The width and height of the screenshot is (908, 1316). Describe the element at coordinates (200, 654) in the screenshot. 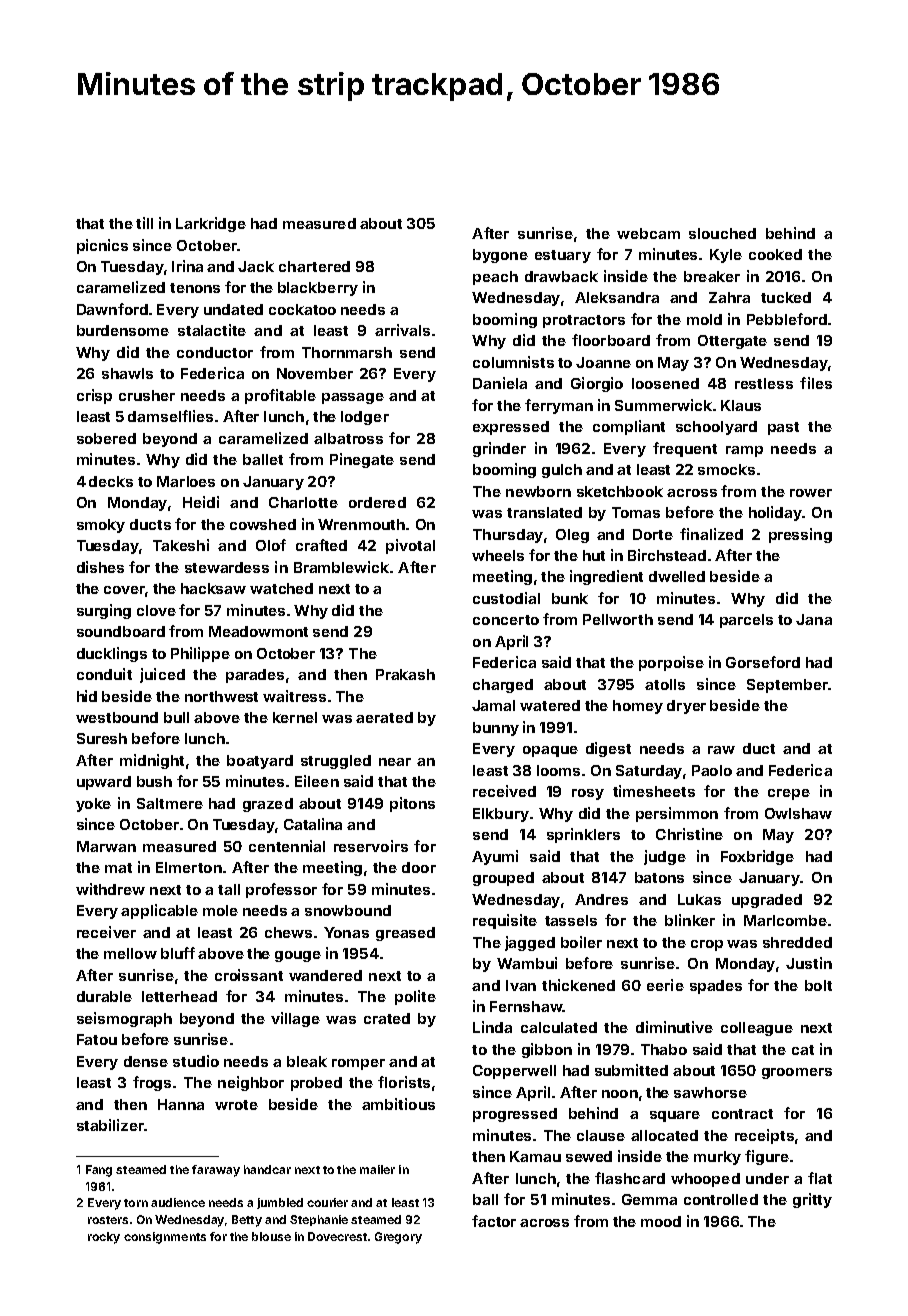

I see `Philippe` at that location.
